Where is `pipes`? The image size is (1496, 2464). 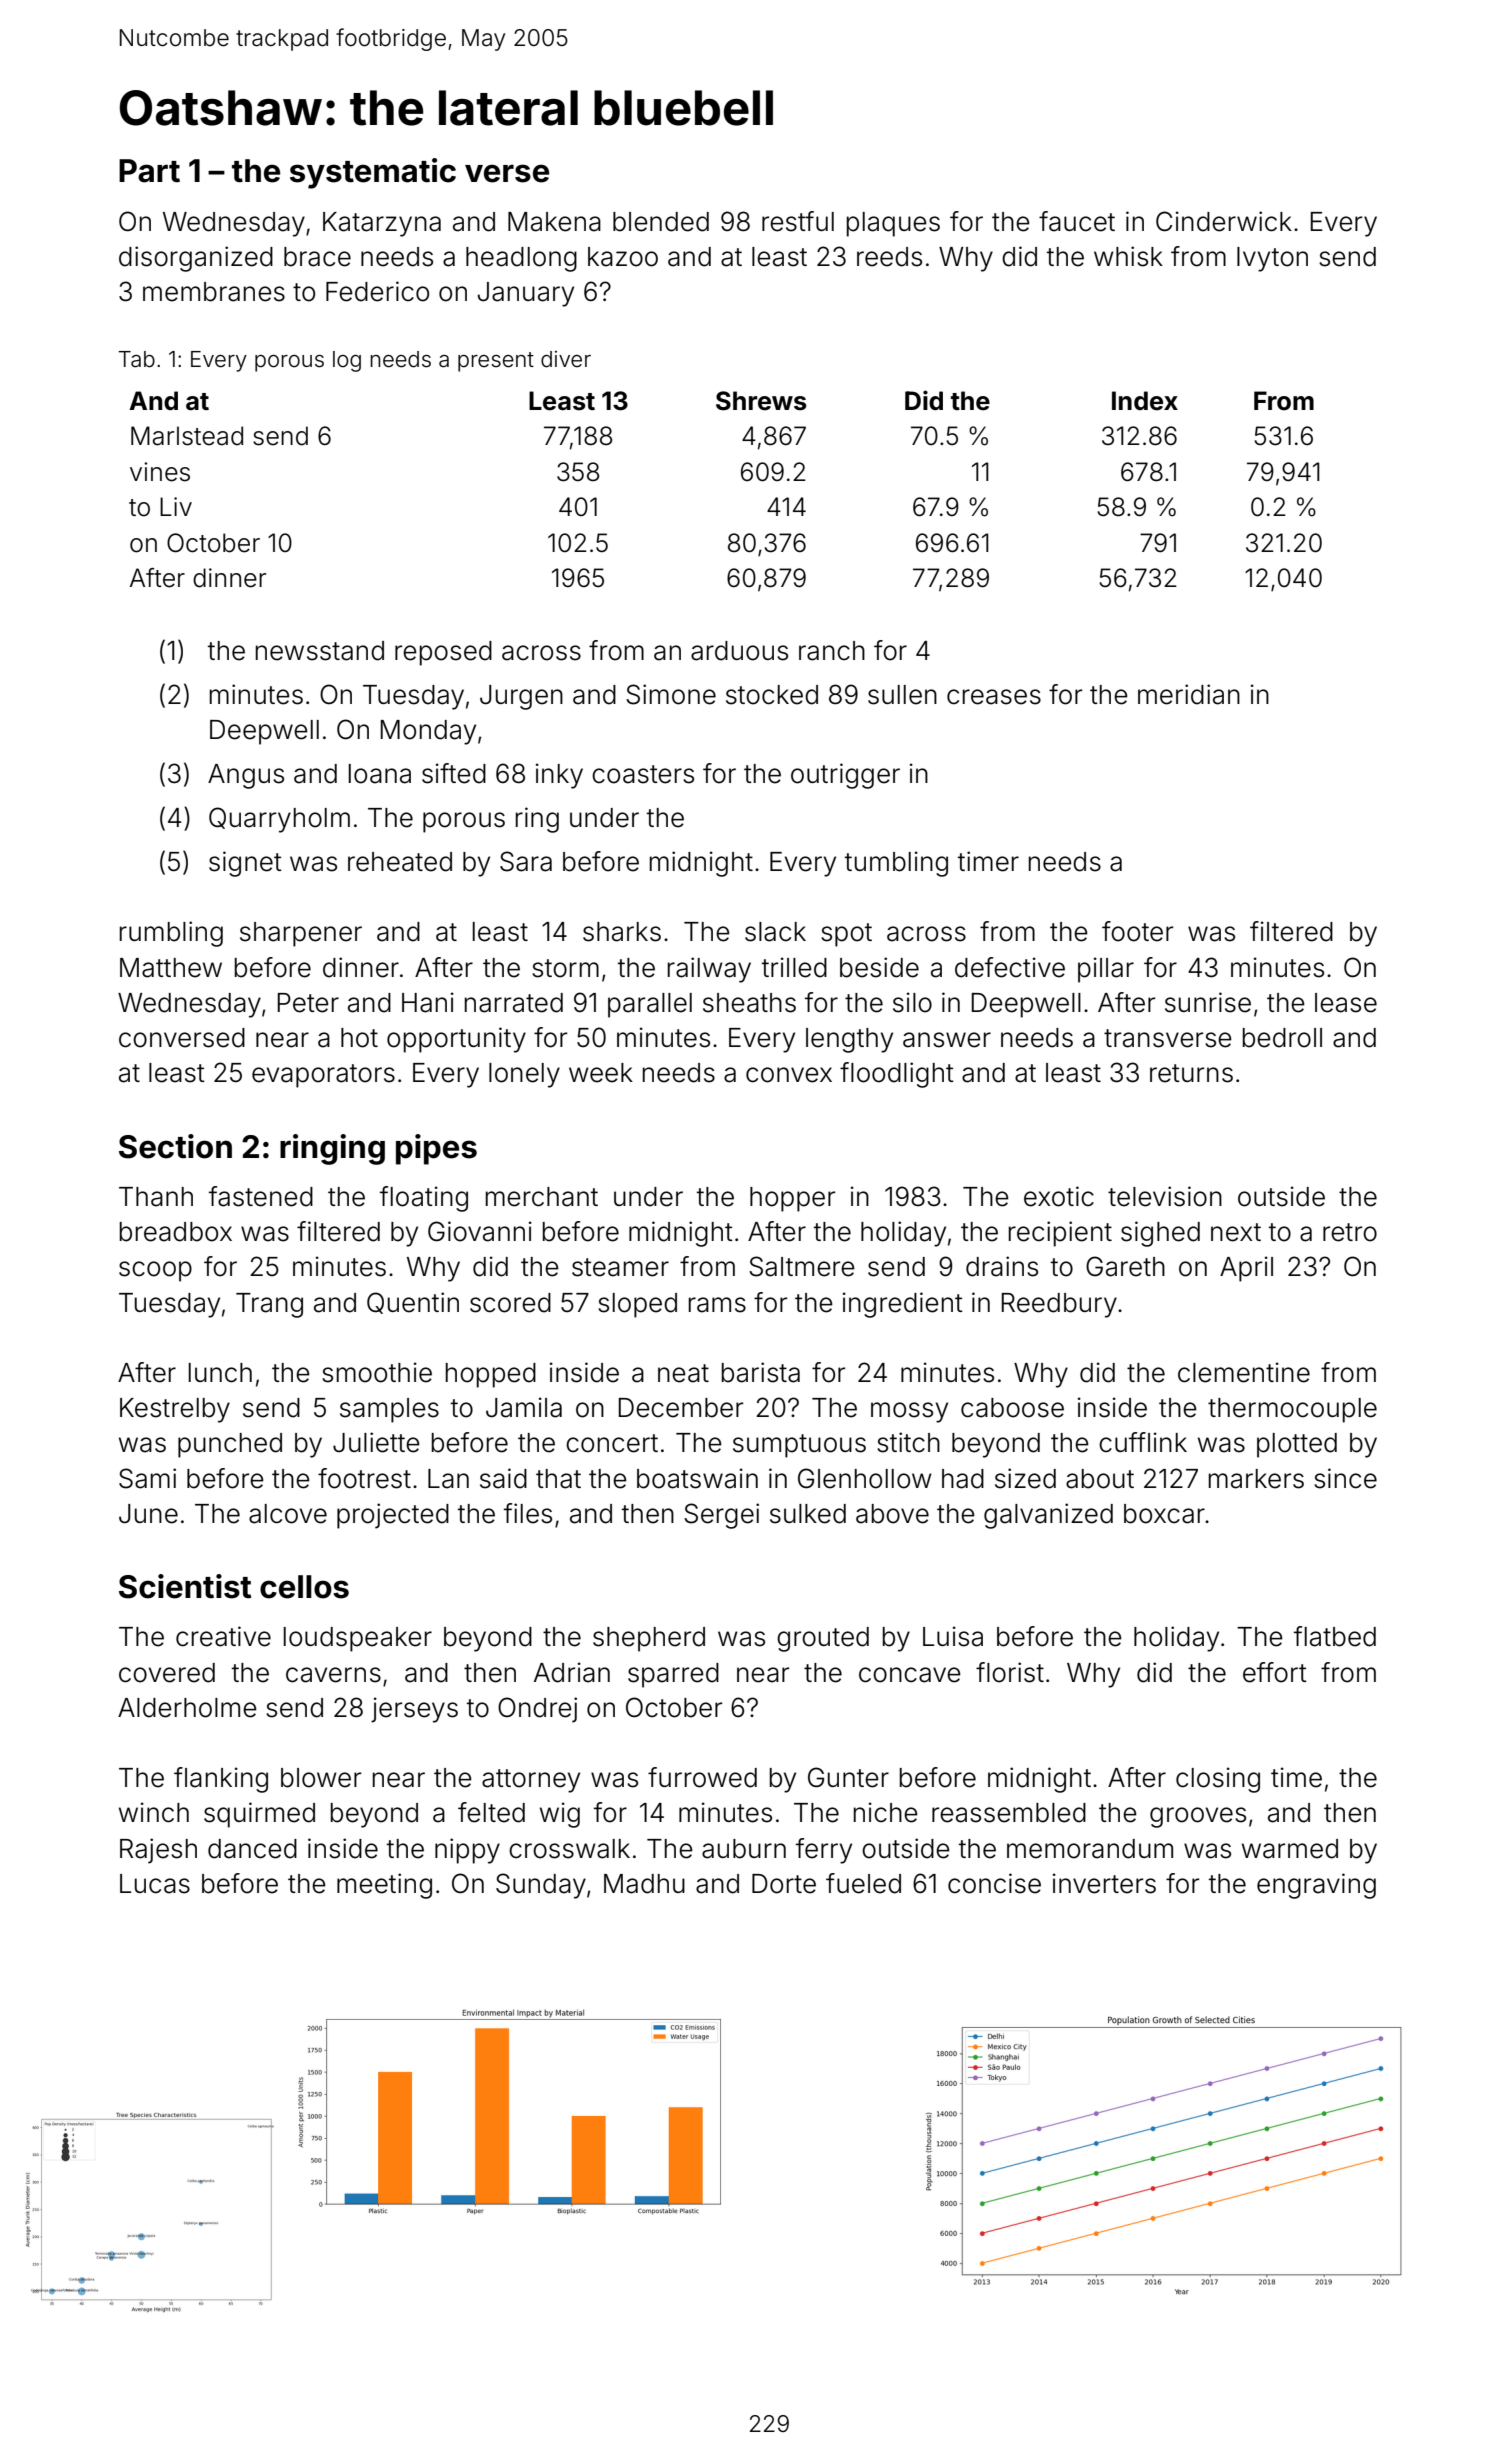 pipes is located at coordinates (436, 1149).
